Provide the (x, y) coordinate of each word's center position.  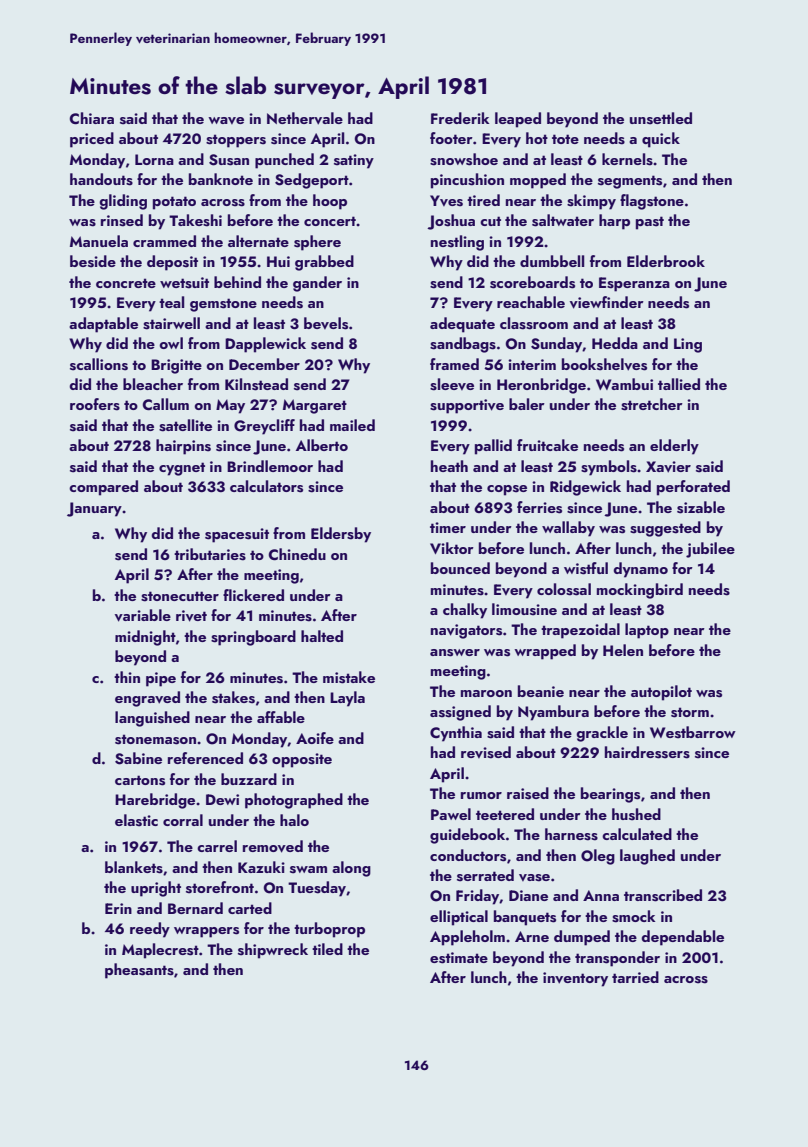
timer (448, 527)
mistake (349, 677)
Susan (229, 160)
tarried (635, 977)
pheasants (139, 971)
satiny (354, 161)
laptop (647, 631)
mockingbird (640, 591)
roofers (95, 404)
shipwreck (273, 951)
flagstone (652, 202)
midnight (145, 638)
